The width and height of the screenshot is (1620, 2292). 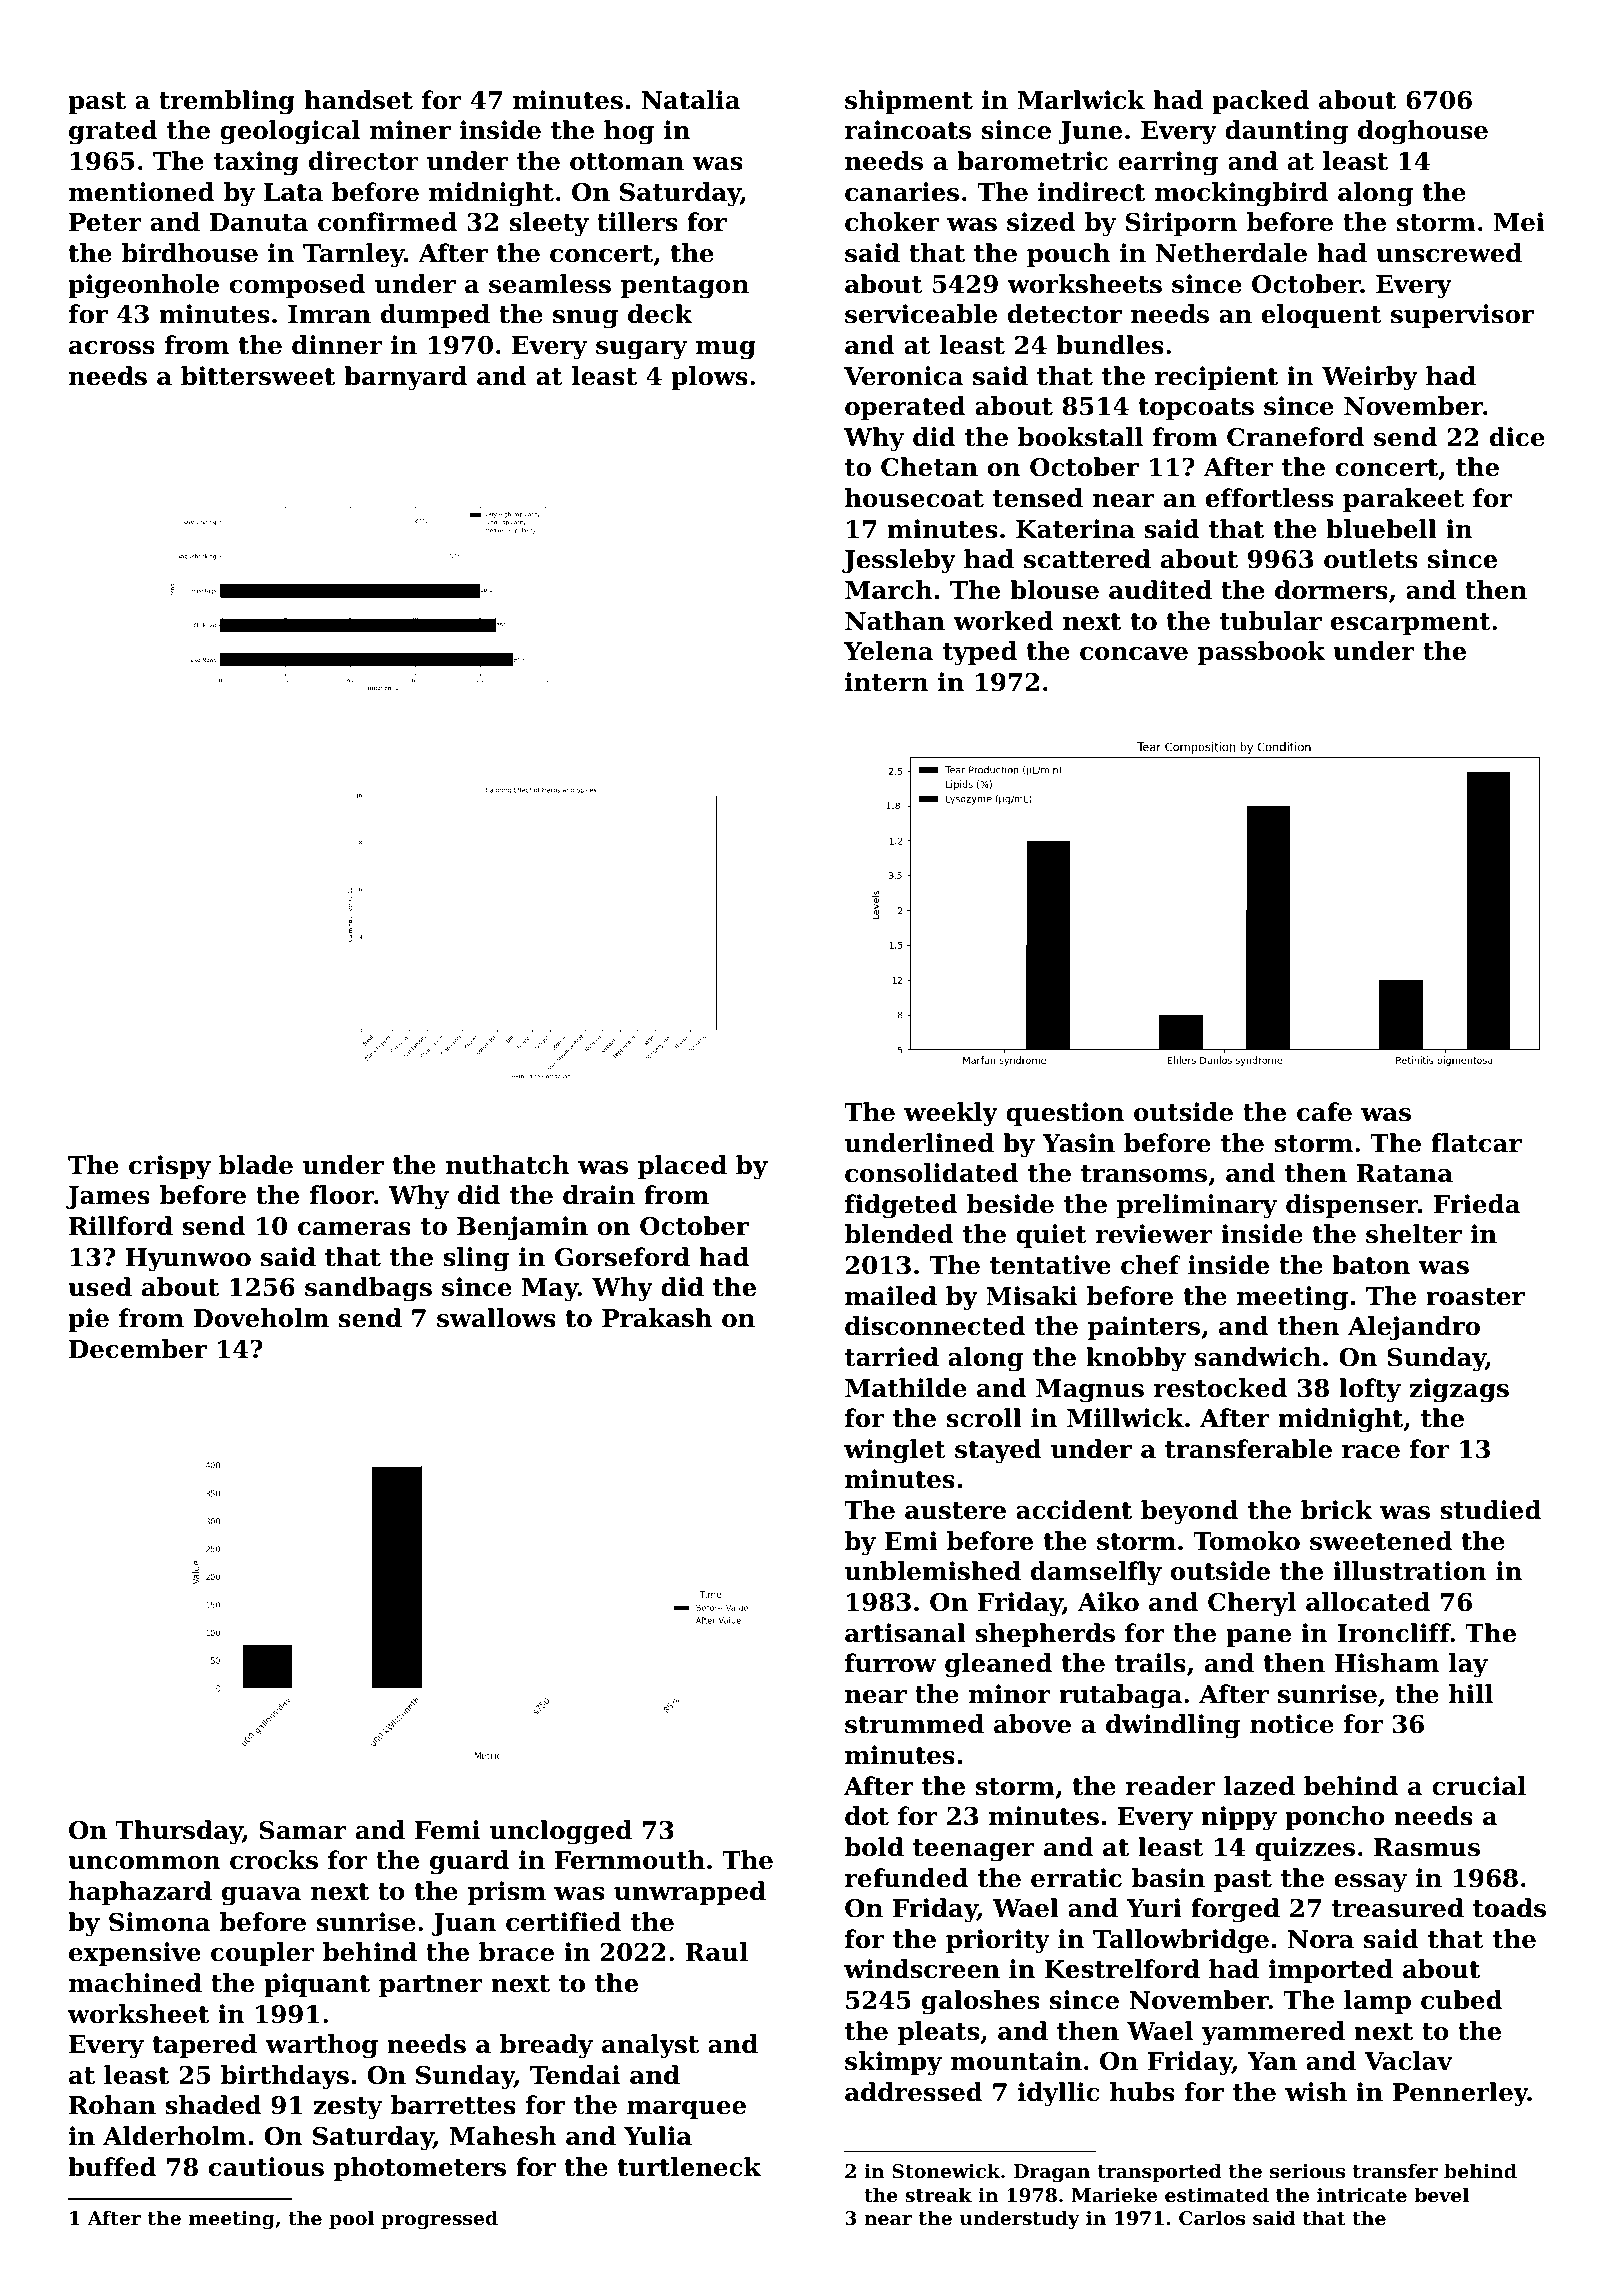 I want to click on skimpy, so click(x=893, y=2063).
